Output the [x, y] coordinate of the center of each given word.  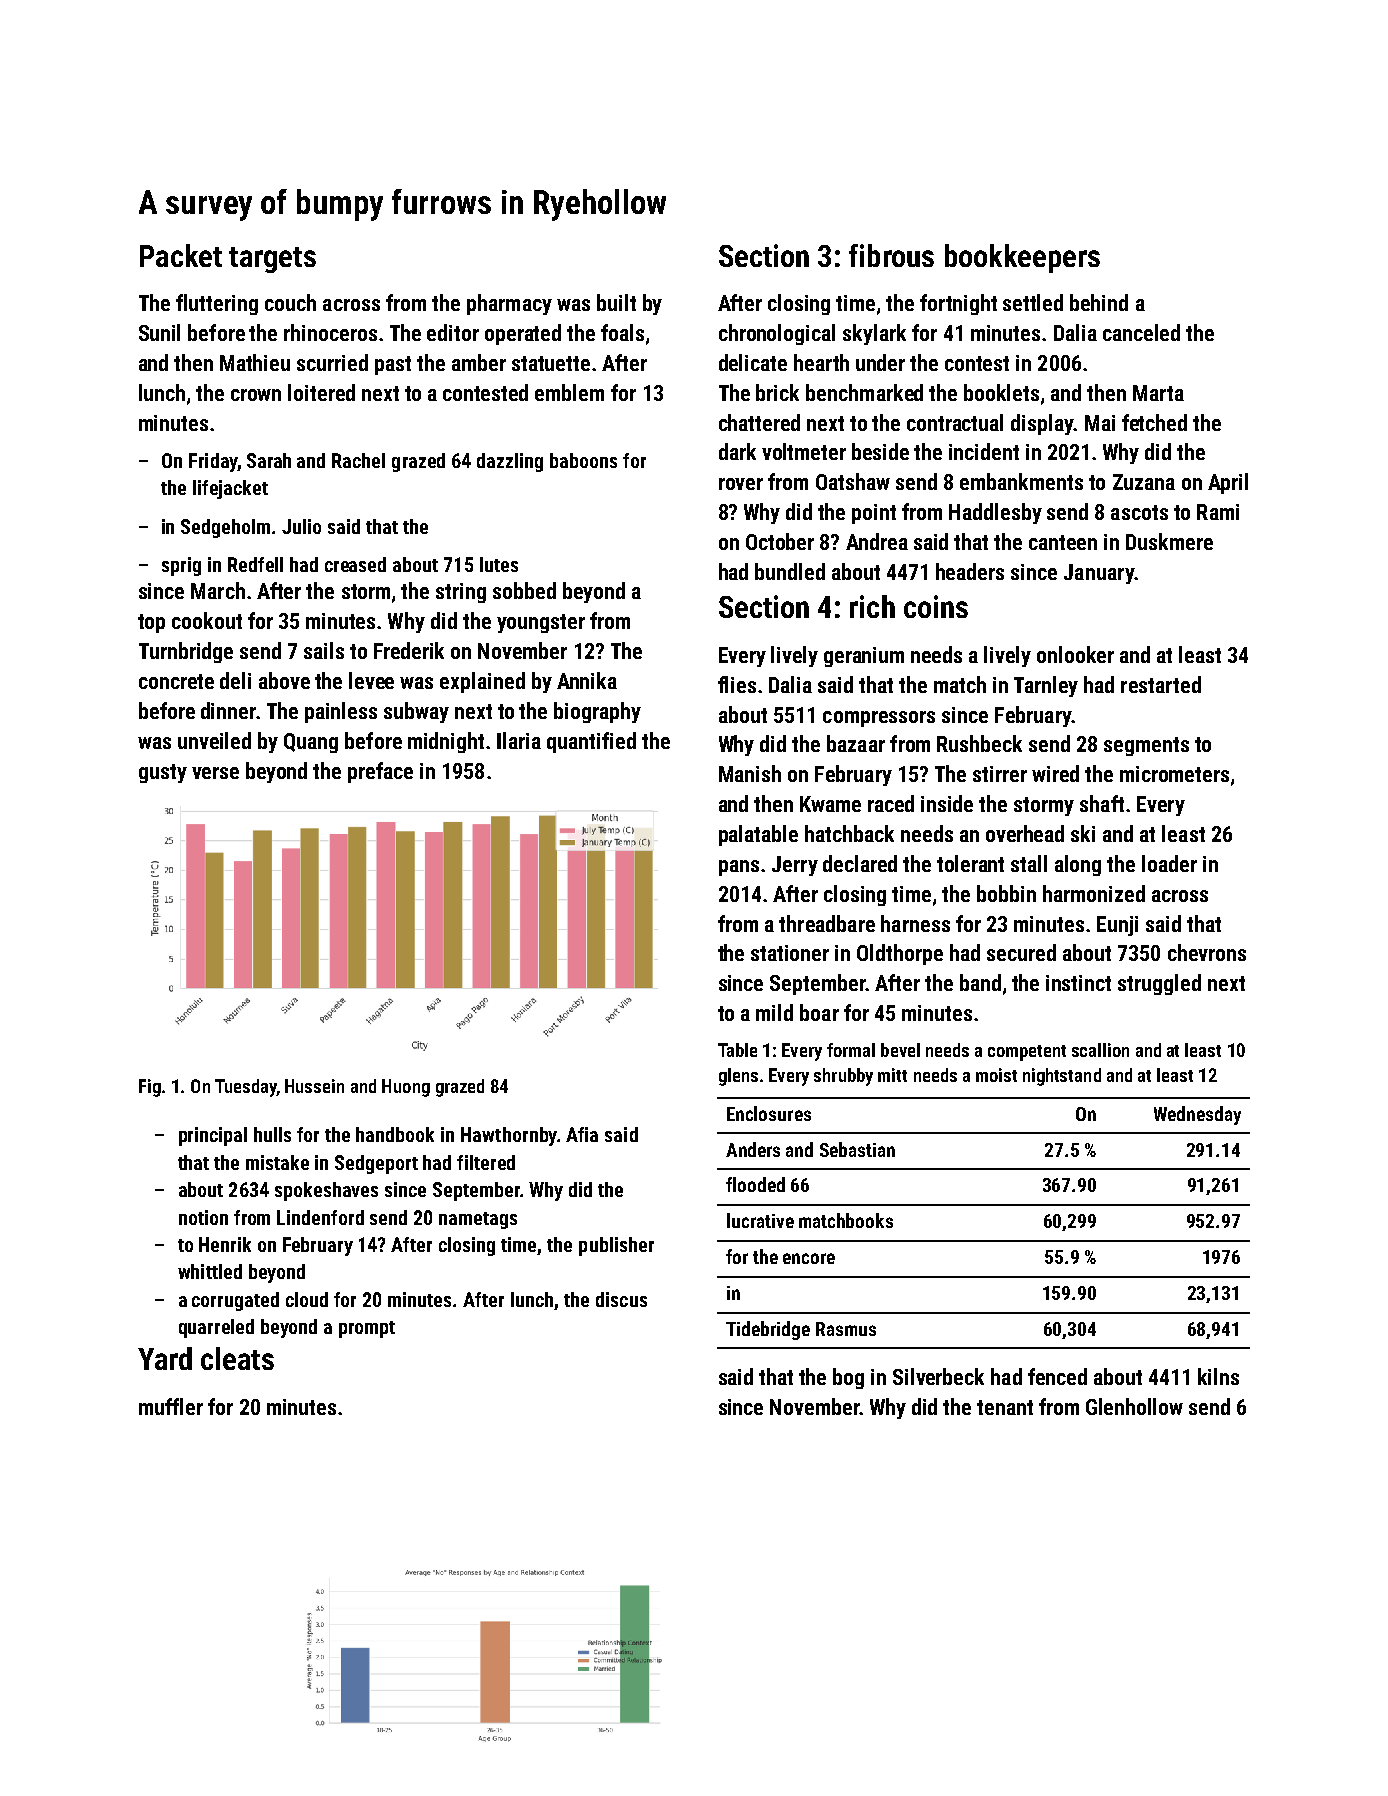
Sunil [159, 332]
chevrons [1207, 952]
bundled [790, 571]
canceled [1141, 332]
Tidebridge [768, 1330]
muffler [171, 1406]
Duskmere [1169, 541]
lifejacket [230, 489]
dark [737, 451]
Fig [150, 1088]
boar [819, 1012]
